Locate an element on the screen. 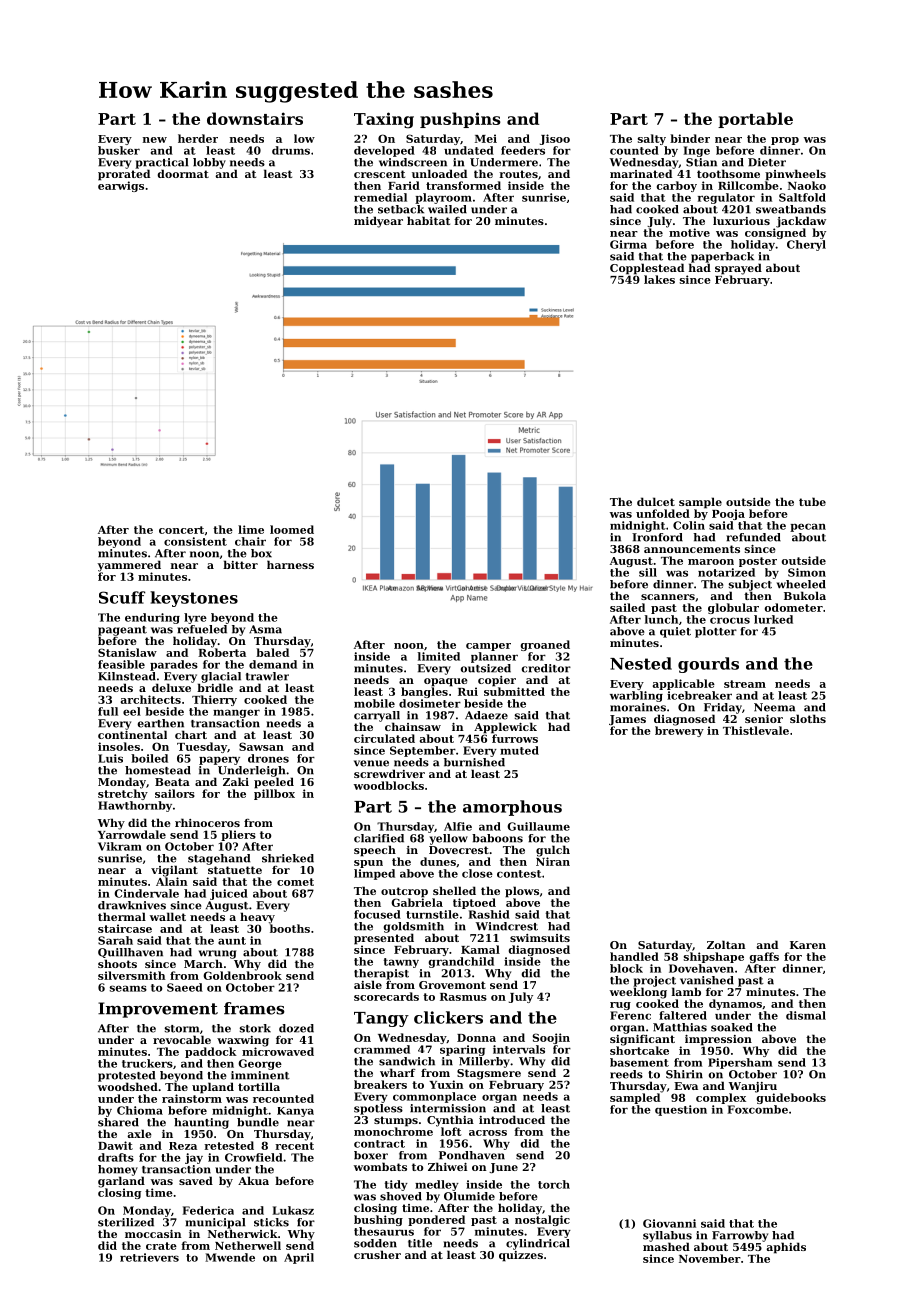 This screenshot has height=1308, width=924. Karen is located at coordinates (808, 945).
